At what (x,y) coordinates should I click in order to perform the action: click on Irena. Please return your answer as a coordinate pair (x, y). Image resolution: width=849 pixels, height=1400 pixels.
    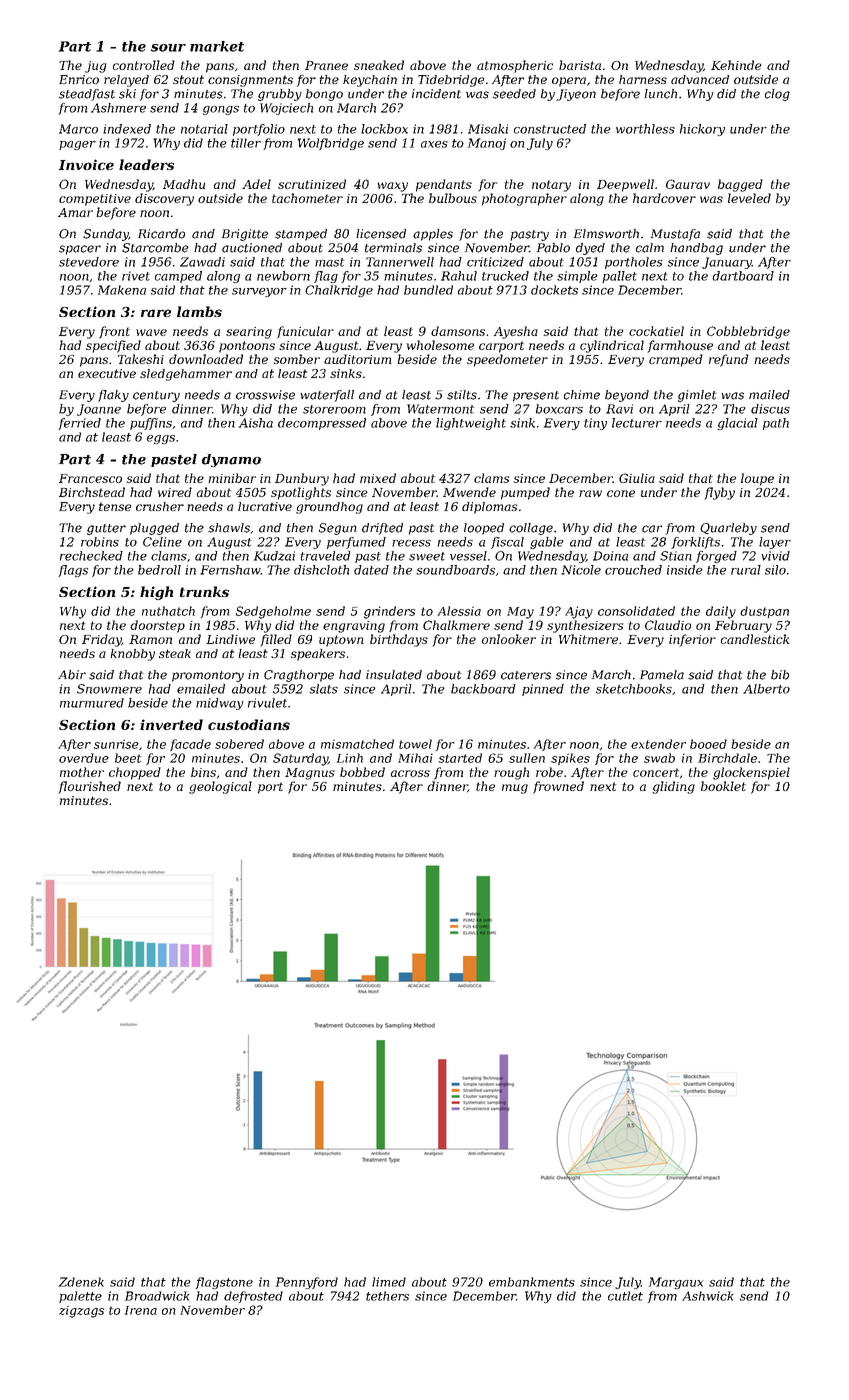
    Looking at the image, I should click on (141, 1310).
